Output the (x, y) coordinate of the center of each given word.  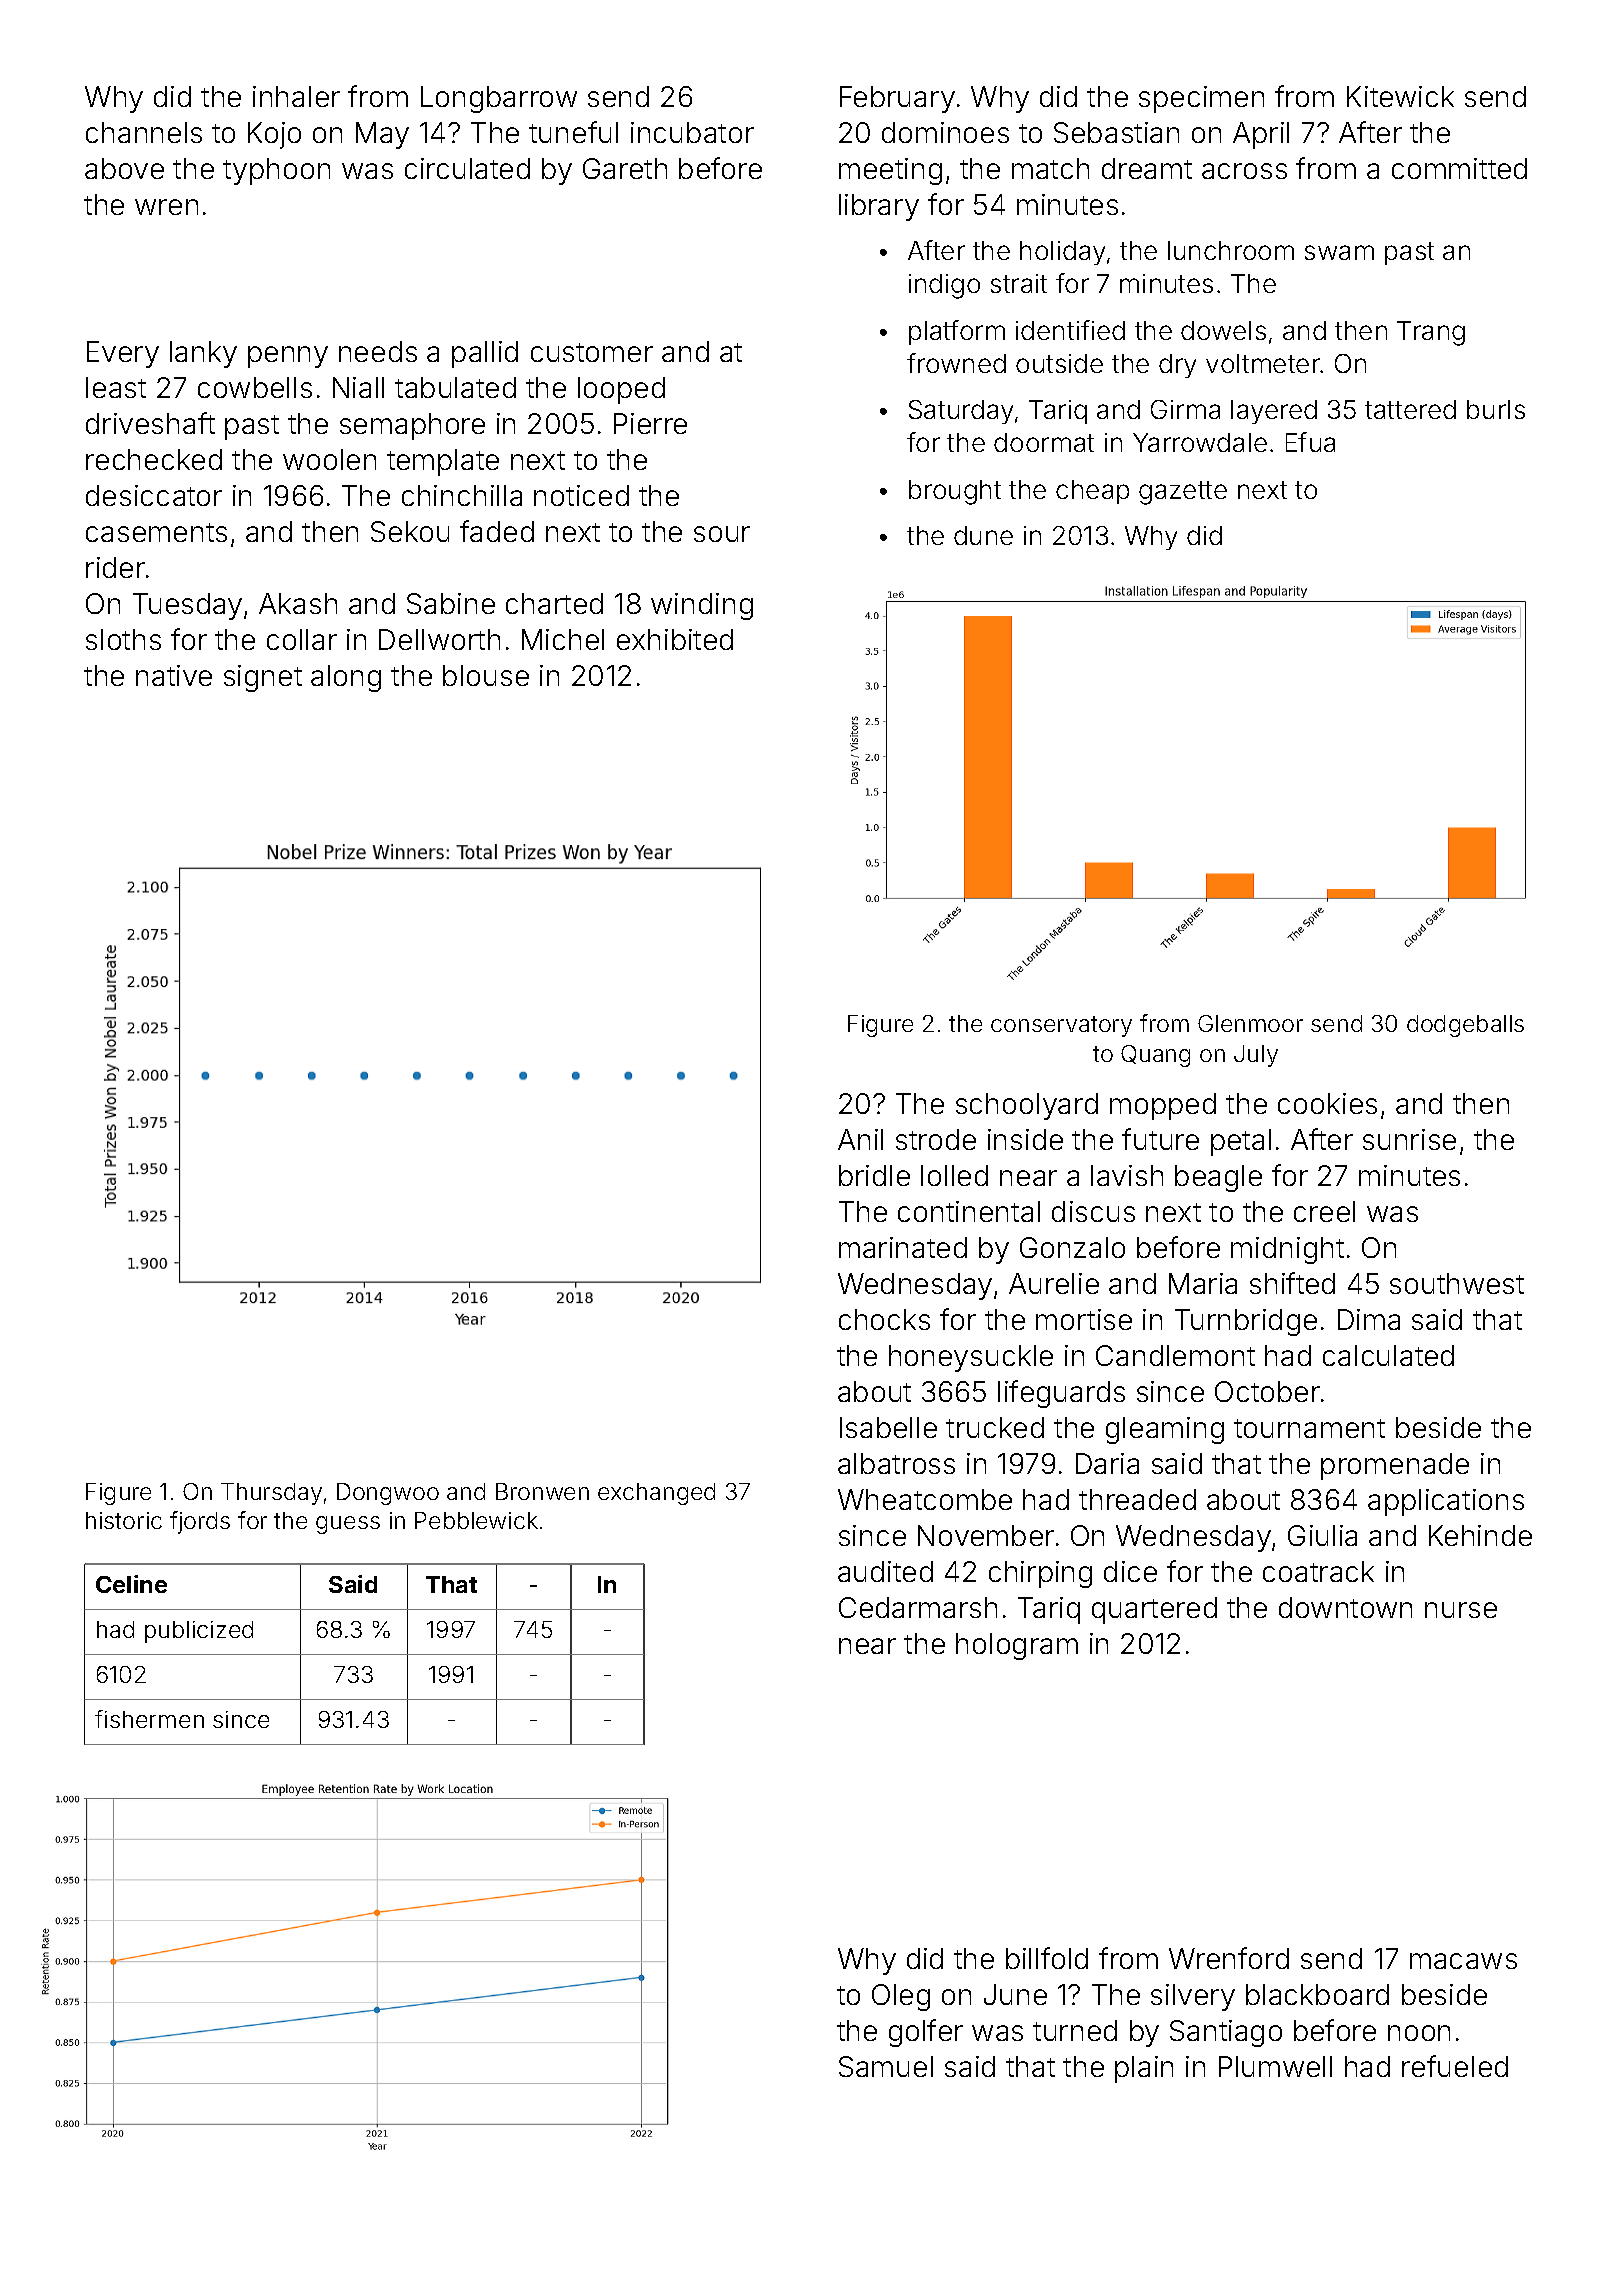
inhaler (296, 96)
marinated (903, 1247)
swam (1339, 252)
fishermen (149, 1719)
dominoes (945, 132)
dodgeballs (1465, 1026)
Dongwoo (388, 1494)
